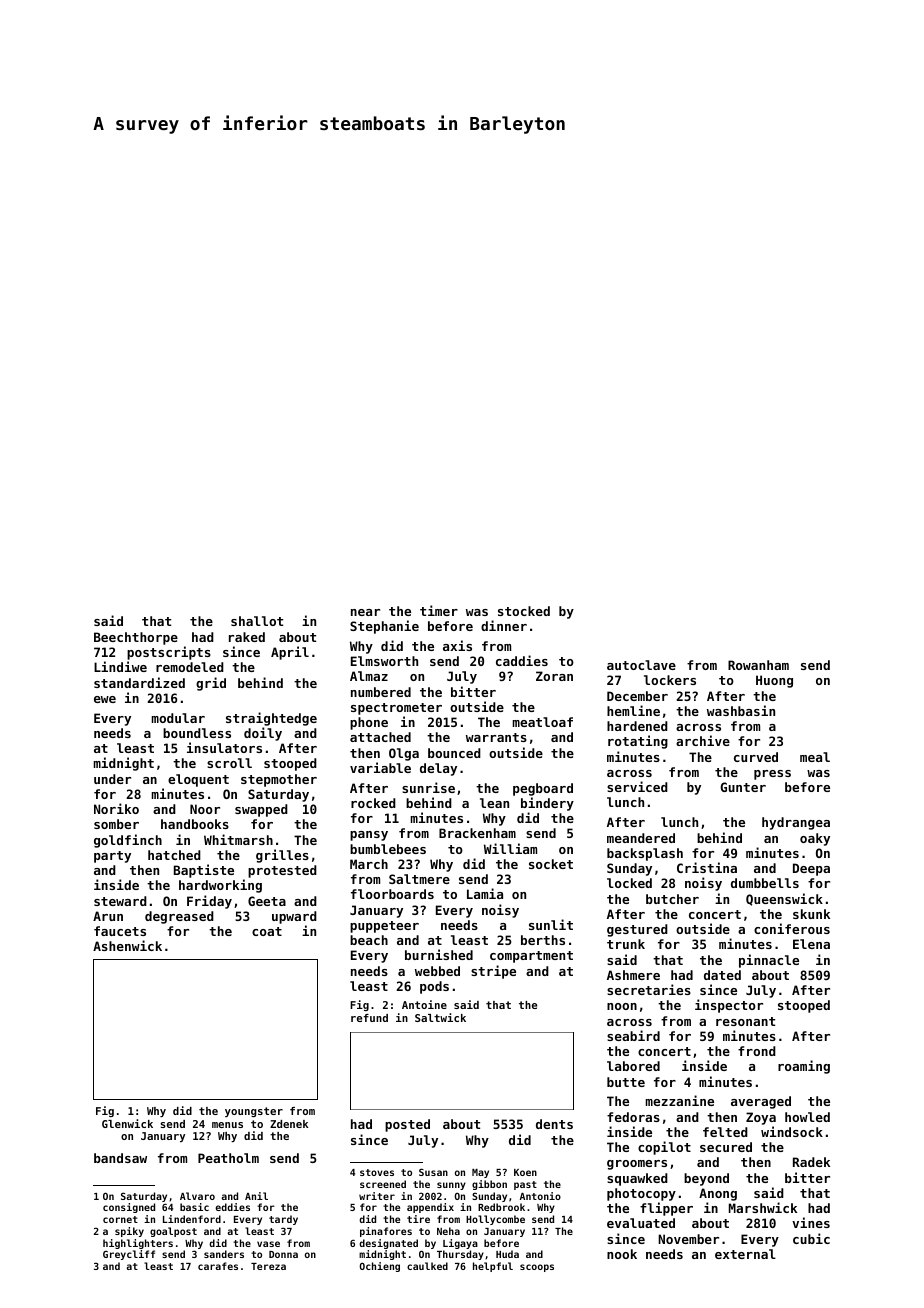 The image size is (924, 1308). What do you see at coordinates (127, 1123) in the screenshot?
I see `Glenwick` at bounding box center [127, 1123].
